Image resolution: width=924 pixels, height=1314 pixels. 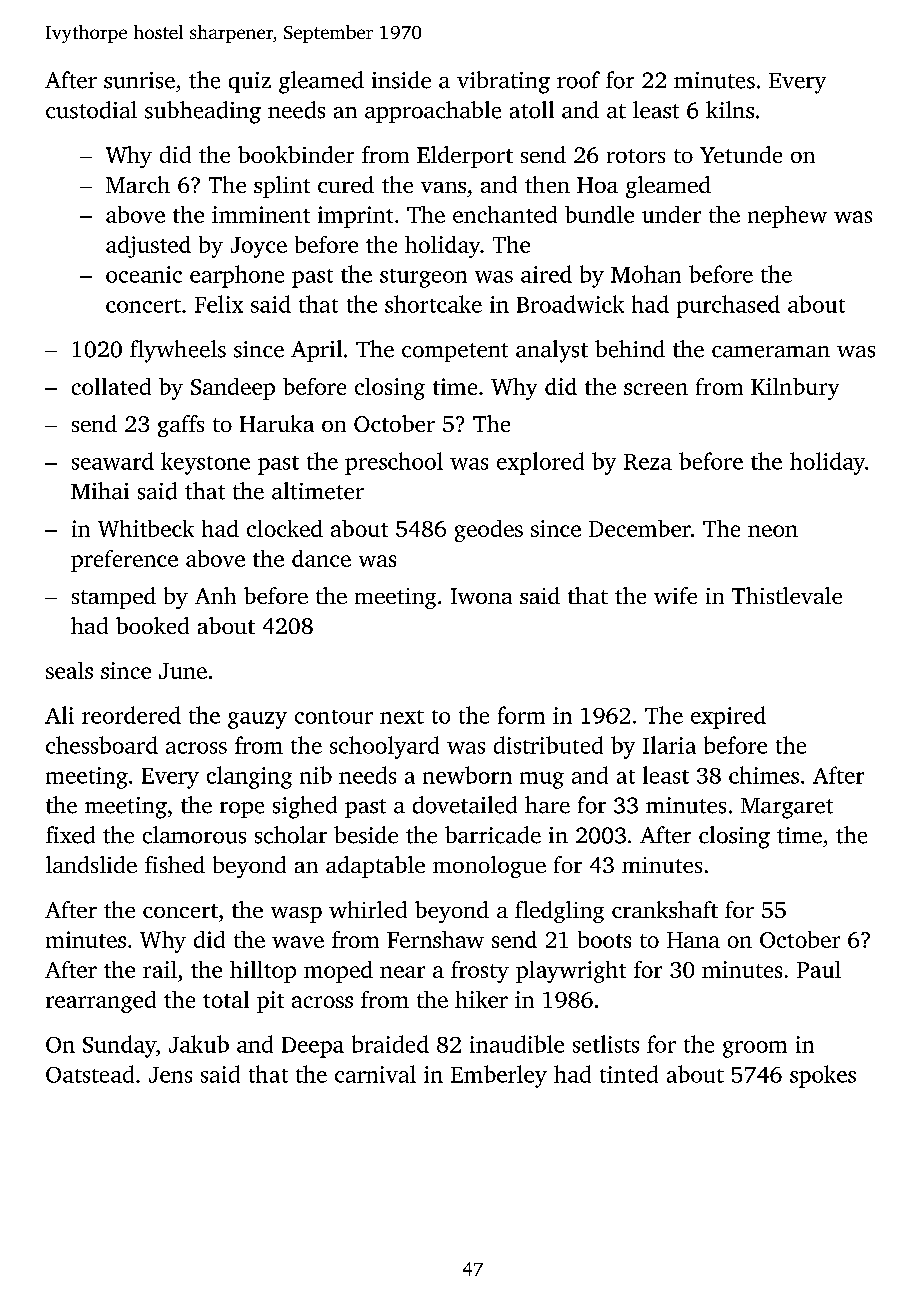 What do you see at coordinates (503, 82) in the image?
I see `vibrating` at bounding box center [503, 82].
